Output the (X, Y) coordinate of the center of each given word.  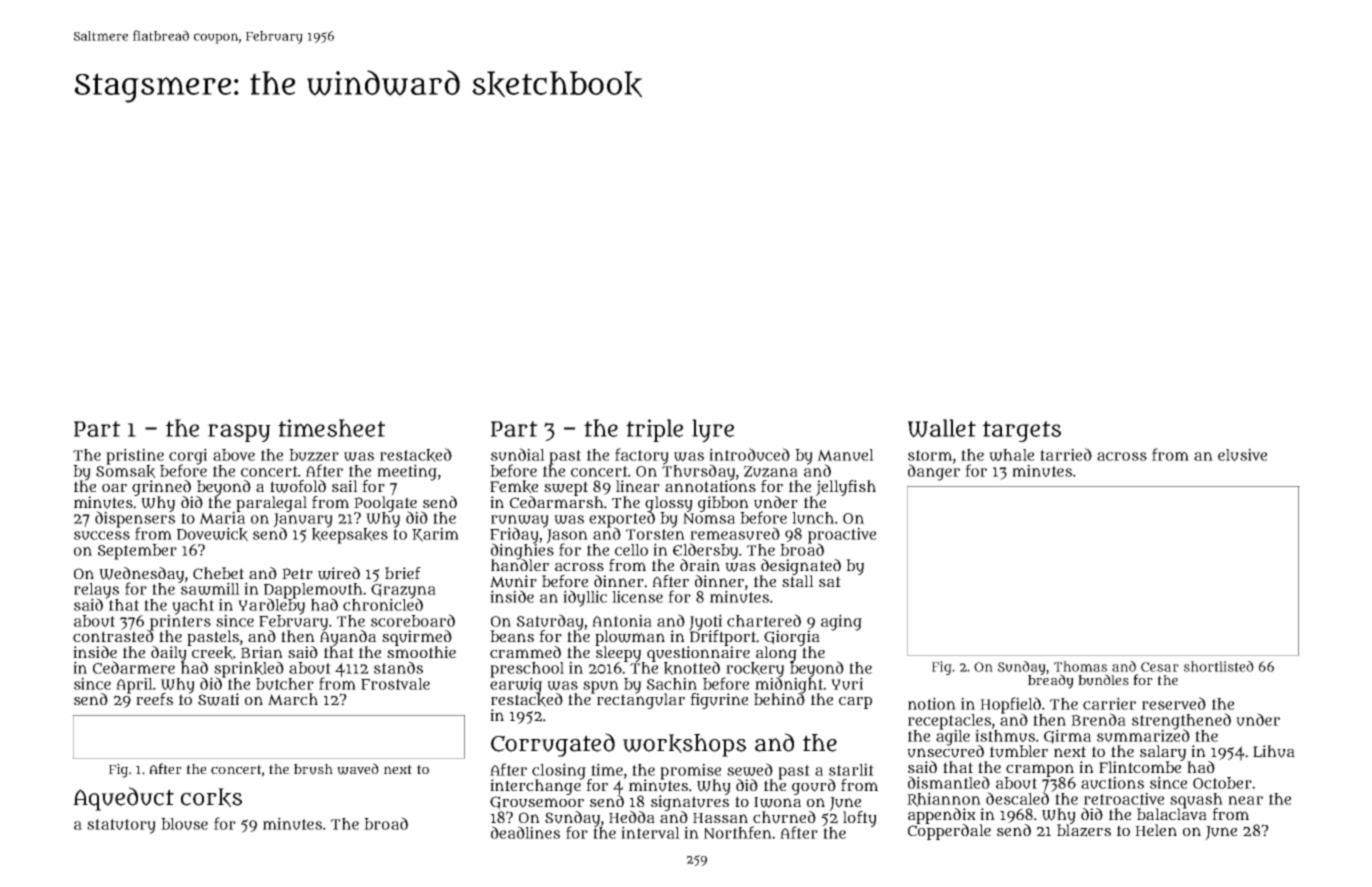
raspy (239, 433)
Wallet (942, 428)
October (1222, 783)
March (293, 699)
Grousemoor (537, 803)
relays (96, 591)
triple (654, 430)
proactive (842, 535)
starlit (851, 769)
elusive (1242, 454)
